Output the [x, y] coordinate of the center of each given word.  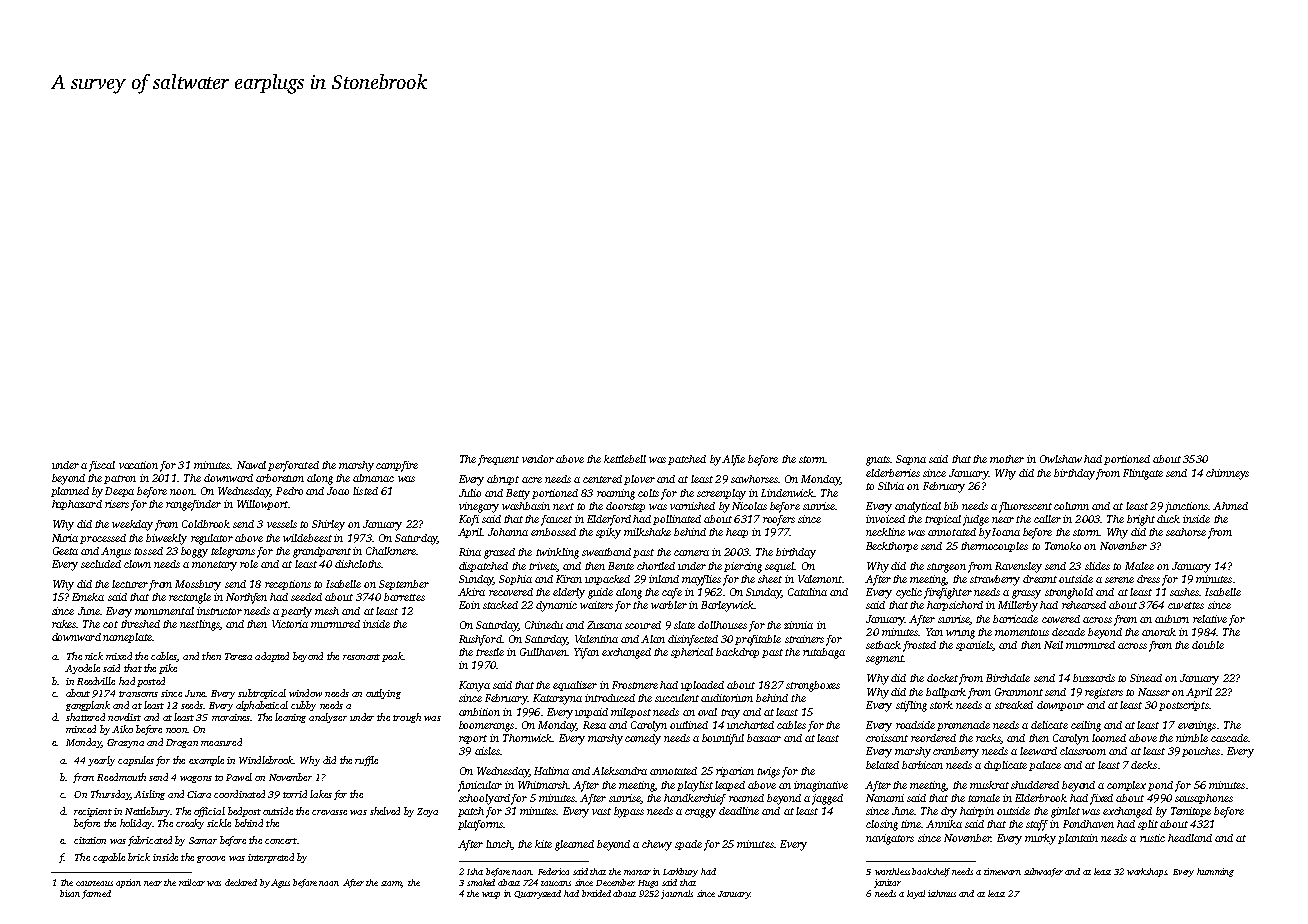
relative [1210, 619]
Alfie [733, 460]
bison [70, 893]
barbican [922, 765]
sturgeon [946, 568]
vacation [138, 465]
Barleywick [727, 606]
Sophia [515, 580]
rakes [64, 624]
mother [1007, 459]
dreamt [1040, 579]
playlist [695, 786]
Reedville [96, 681]
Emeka [88, 597]
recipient [93, 812]
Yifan [586, 653]
